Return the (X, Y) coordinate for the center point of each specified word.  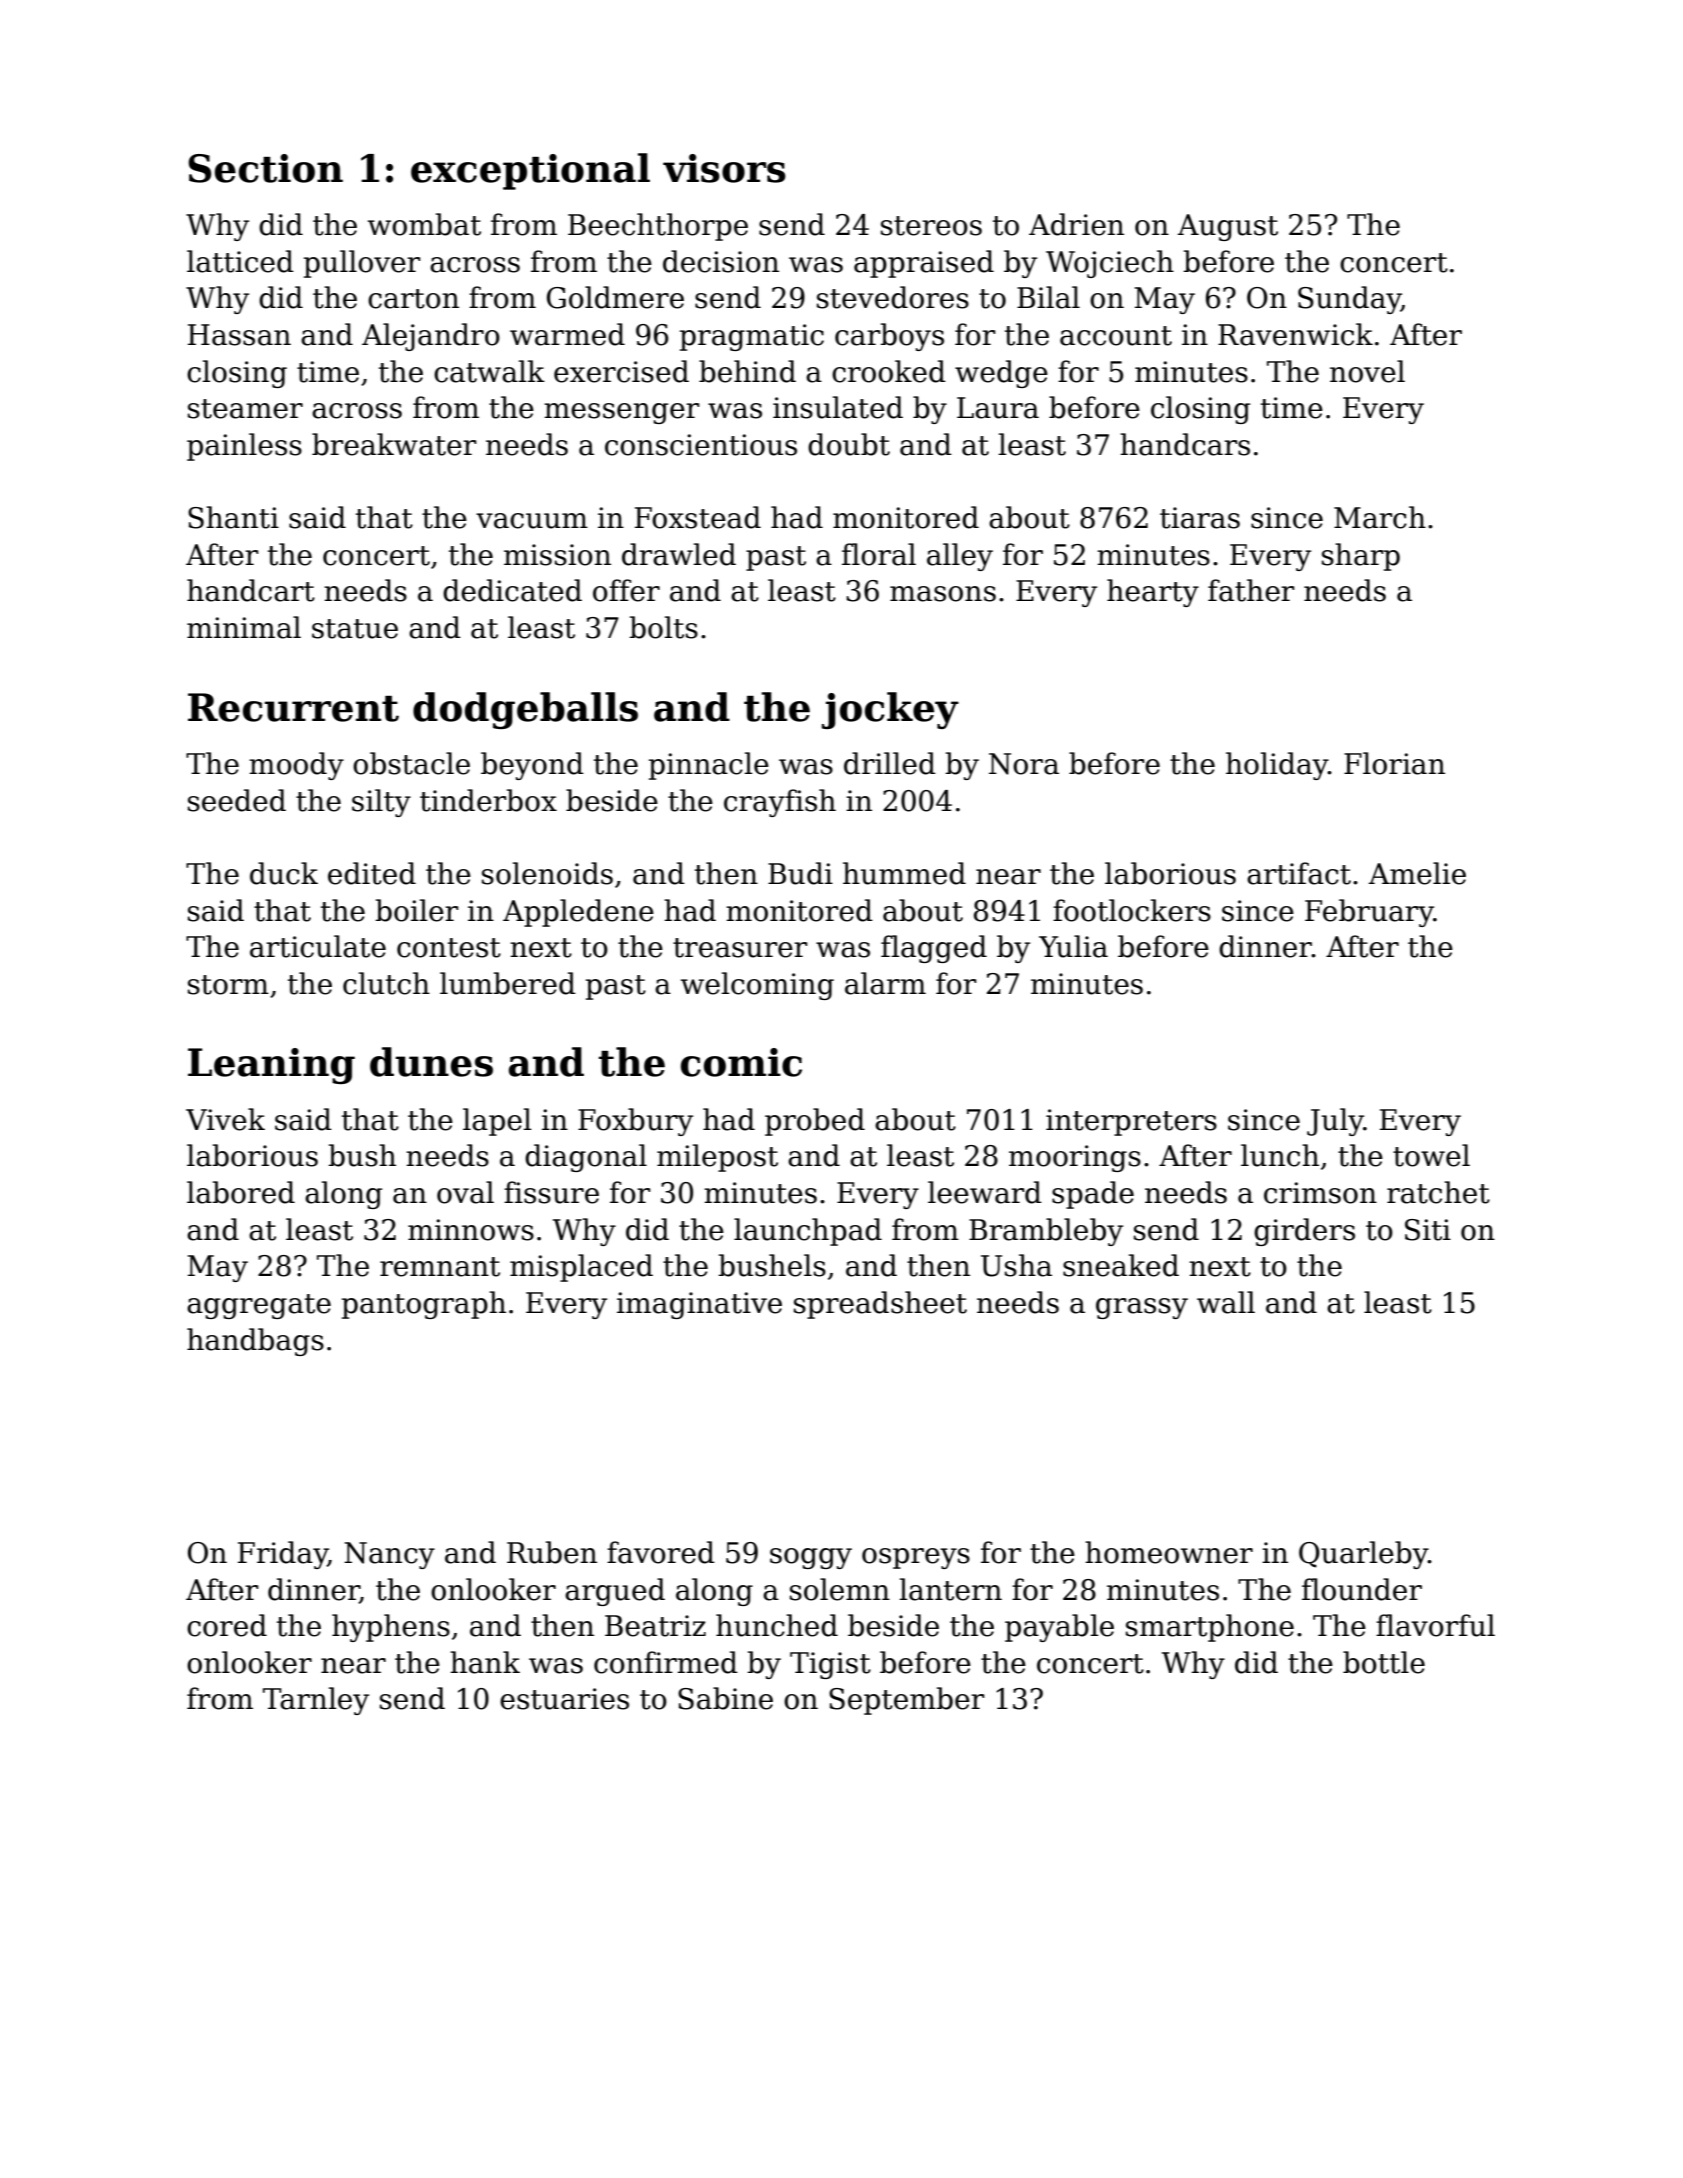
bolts (663, 627)
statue (355, 629)
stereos (931, 226)
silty (381, 803)
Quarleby (1363, 1555)
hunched (777, 1625)
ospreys (916, 1558)
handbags (255, 1342)
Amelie (1417, 873)
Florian (1394, 763)
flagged (934, 949)
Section (265, 168)
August (1227, 227)
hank (485, 1662)
